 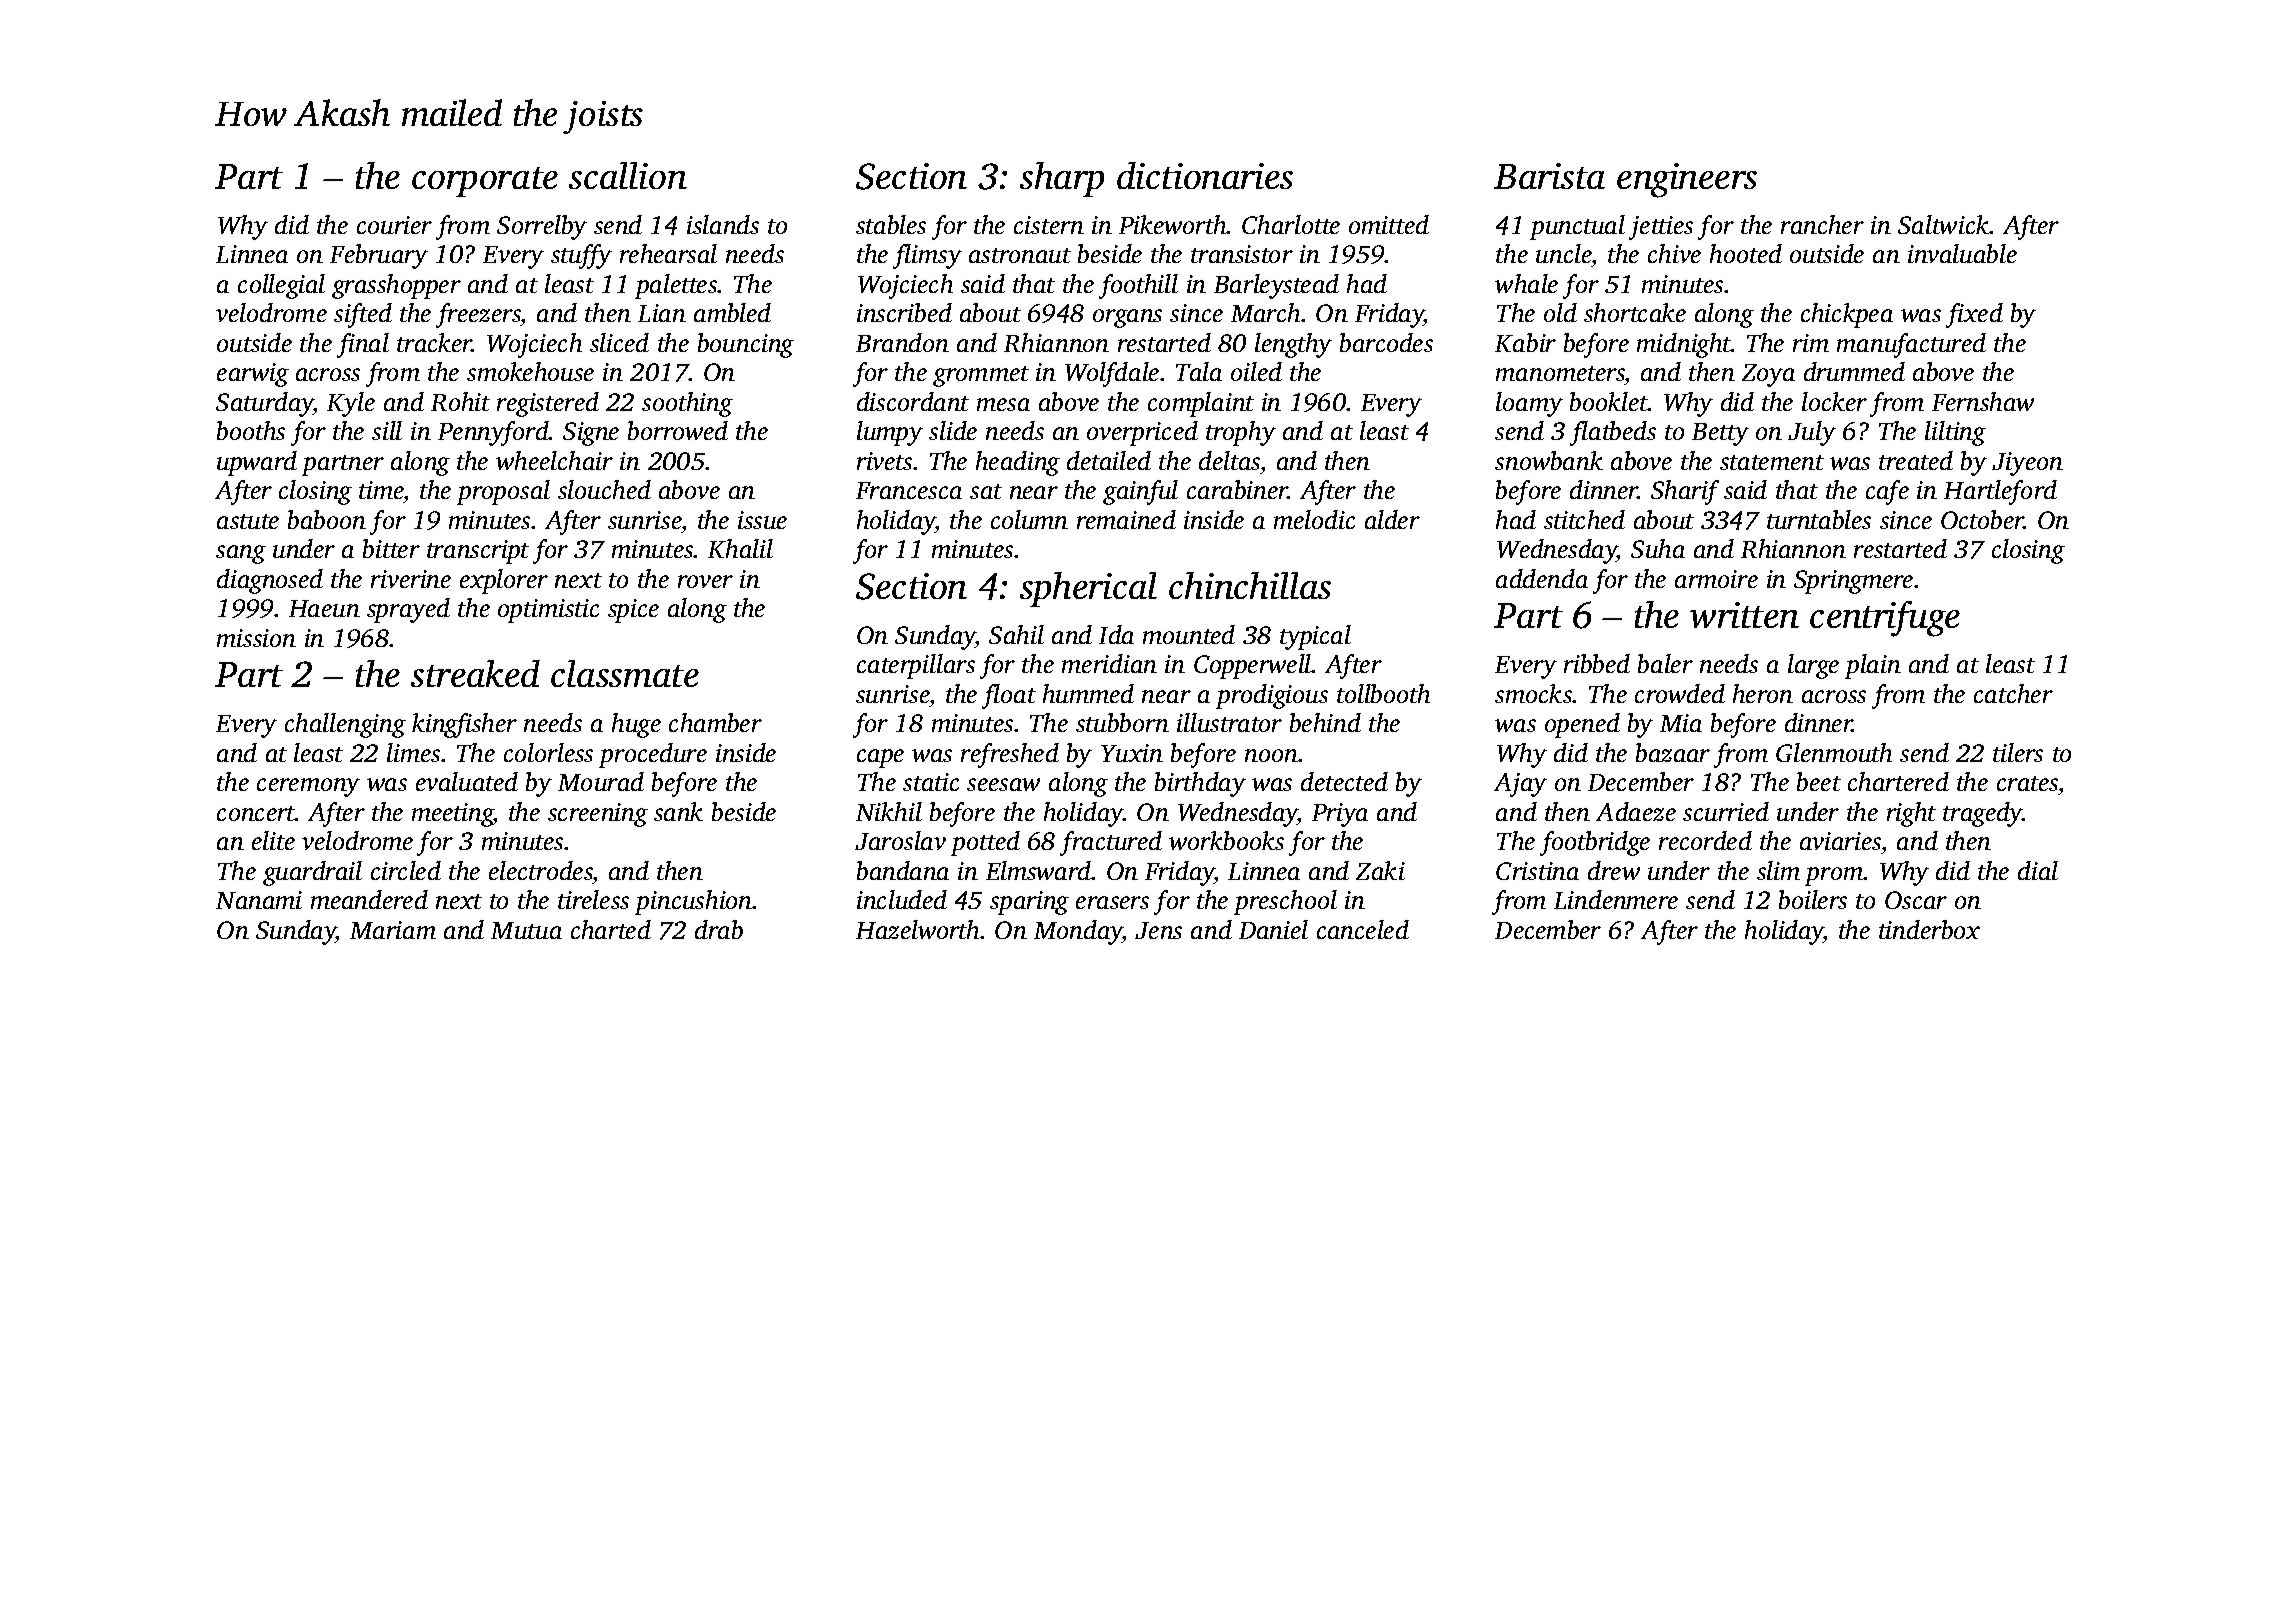 I want to click on Sahil, so click(x=1016, y=634).
